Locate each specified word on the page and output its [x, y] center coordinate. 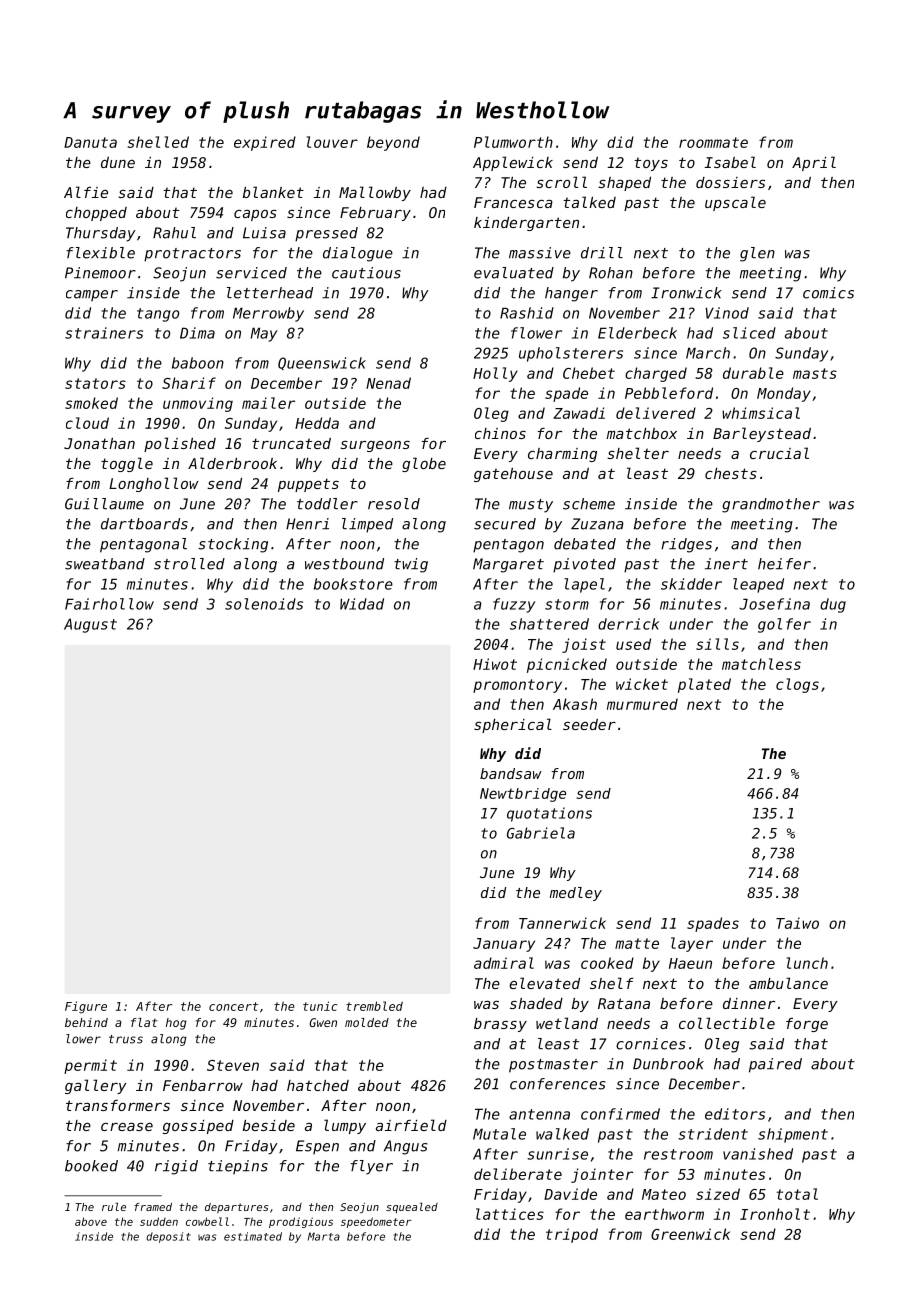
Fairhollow [109, 604]
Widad [362, 604]
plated [704, 685]
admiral [504, 963]
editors [735, 1114]
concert [233, 1006]
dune [118, 162]
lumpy [345, 1126]
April [814, 163]
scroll [561, 182]
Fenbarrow [203, 1085]
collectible [727, 1023]
